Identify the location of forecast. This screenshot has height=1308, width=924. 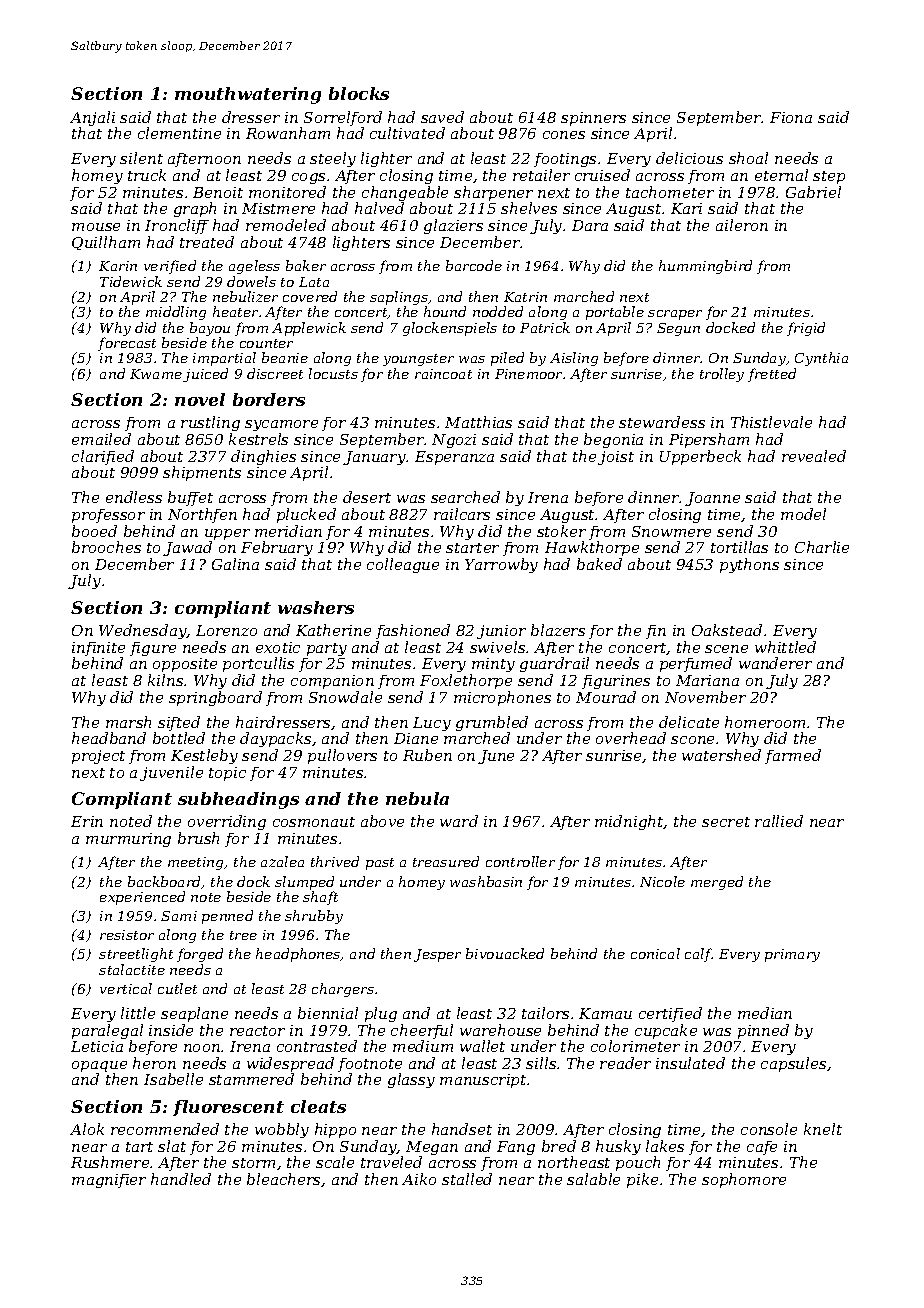
(127, 344).
